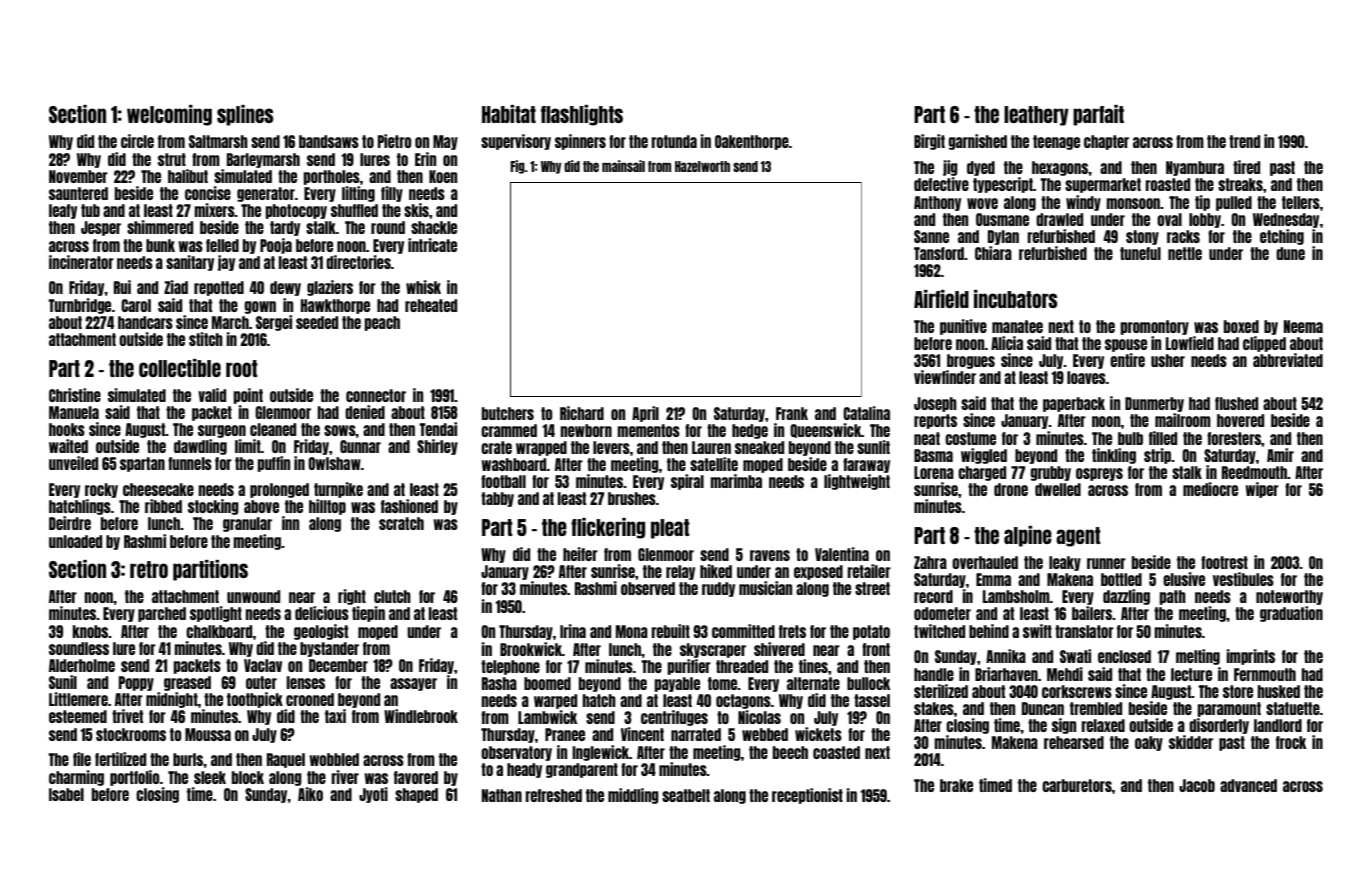  Describe the element at coordinates (1058, 489) in the page. I see `dwelled` at that location.
